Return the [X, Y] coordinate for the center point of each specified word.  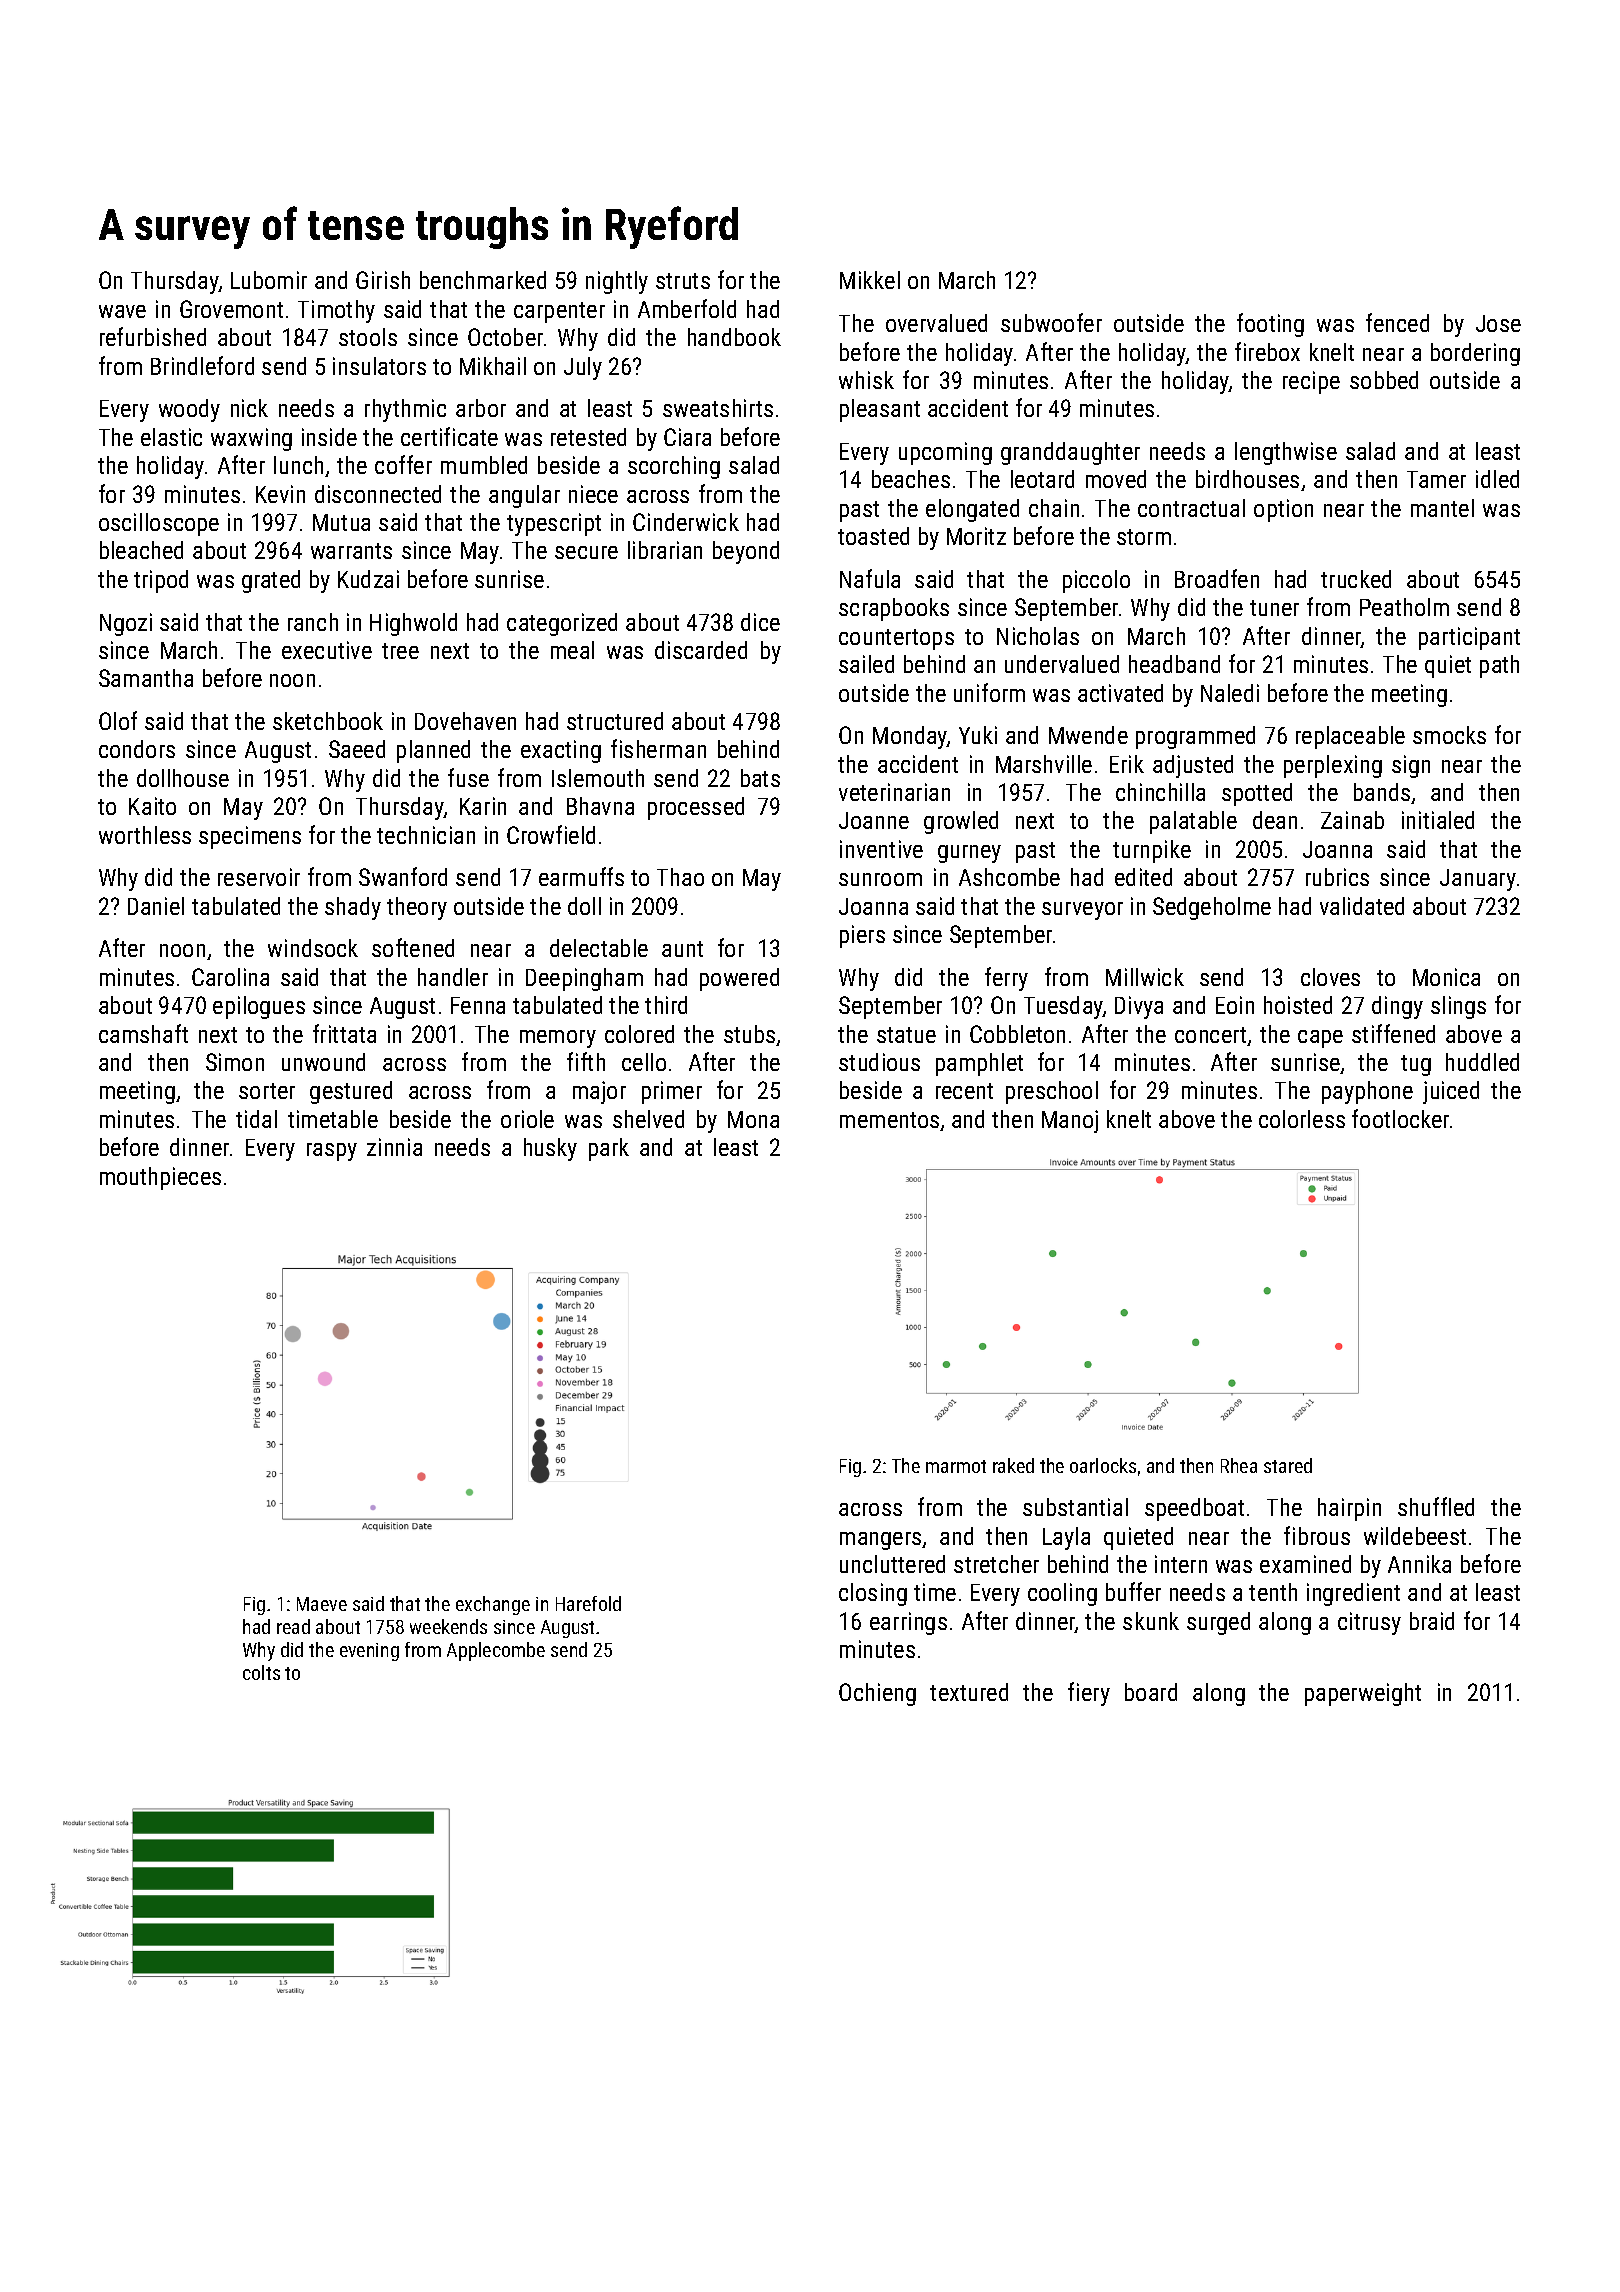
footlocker [1400, 1118]
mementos [889, 1120]
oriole [527, 1119]
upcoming [945, 453]
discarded [701, 650]
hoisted [1298, 1005]
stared [1288, 1465]
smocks [1449, 735]
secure [586, 552]
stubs [749, 1034]
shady [353, 908]
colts [261, 1672]
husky [550, 1149]
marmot [956, 1466]
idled [1497, 479]
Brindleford [202, 365]
